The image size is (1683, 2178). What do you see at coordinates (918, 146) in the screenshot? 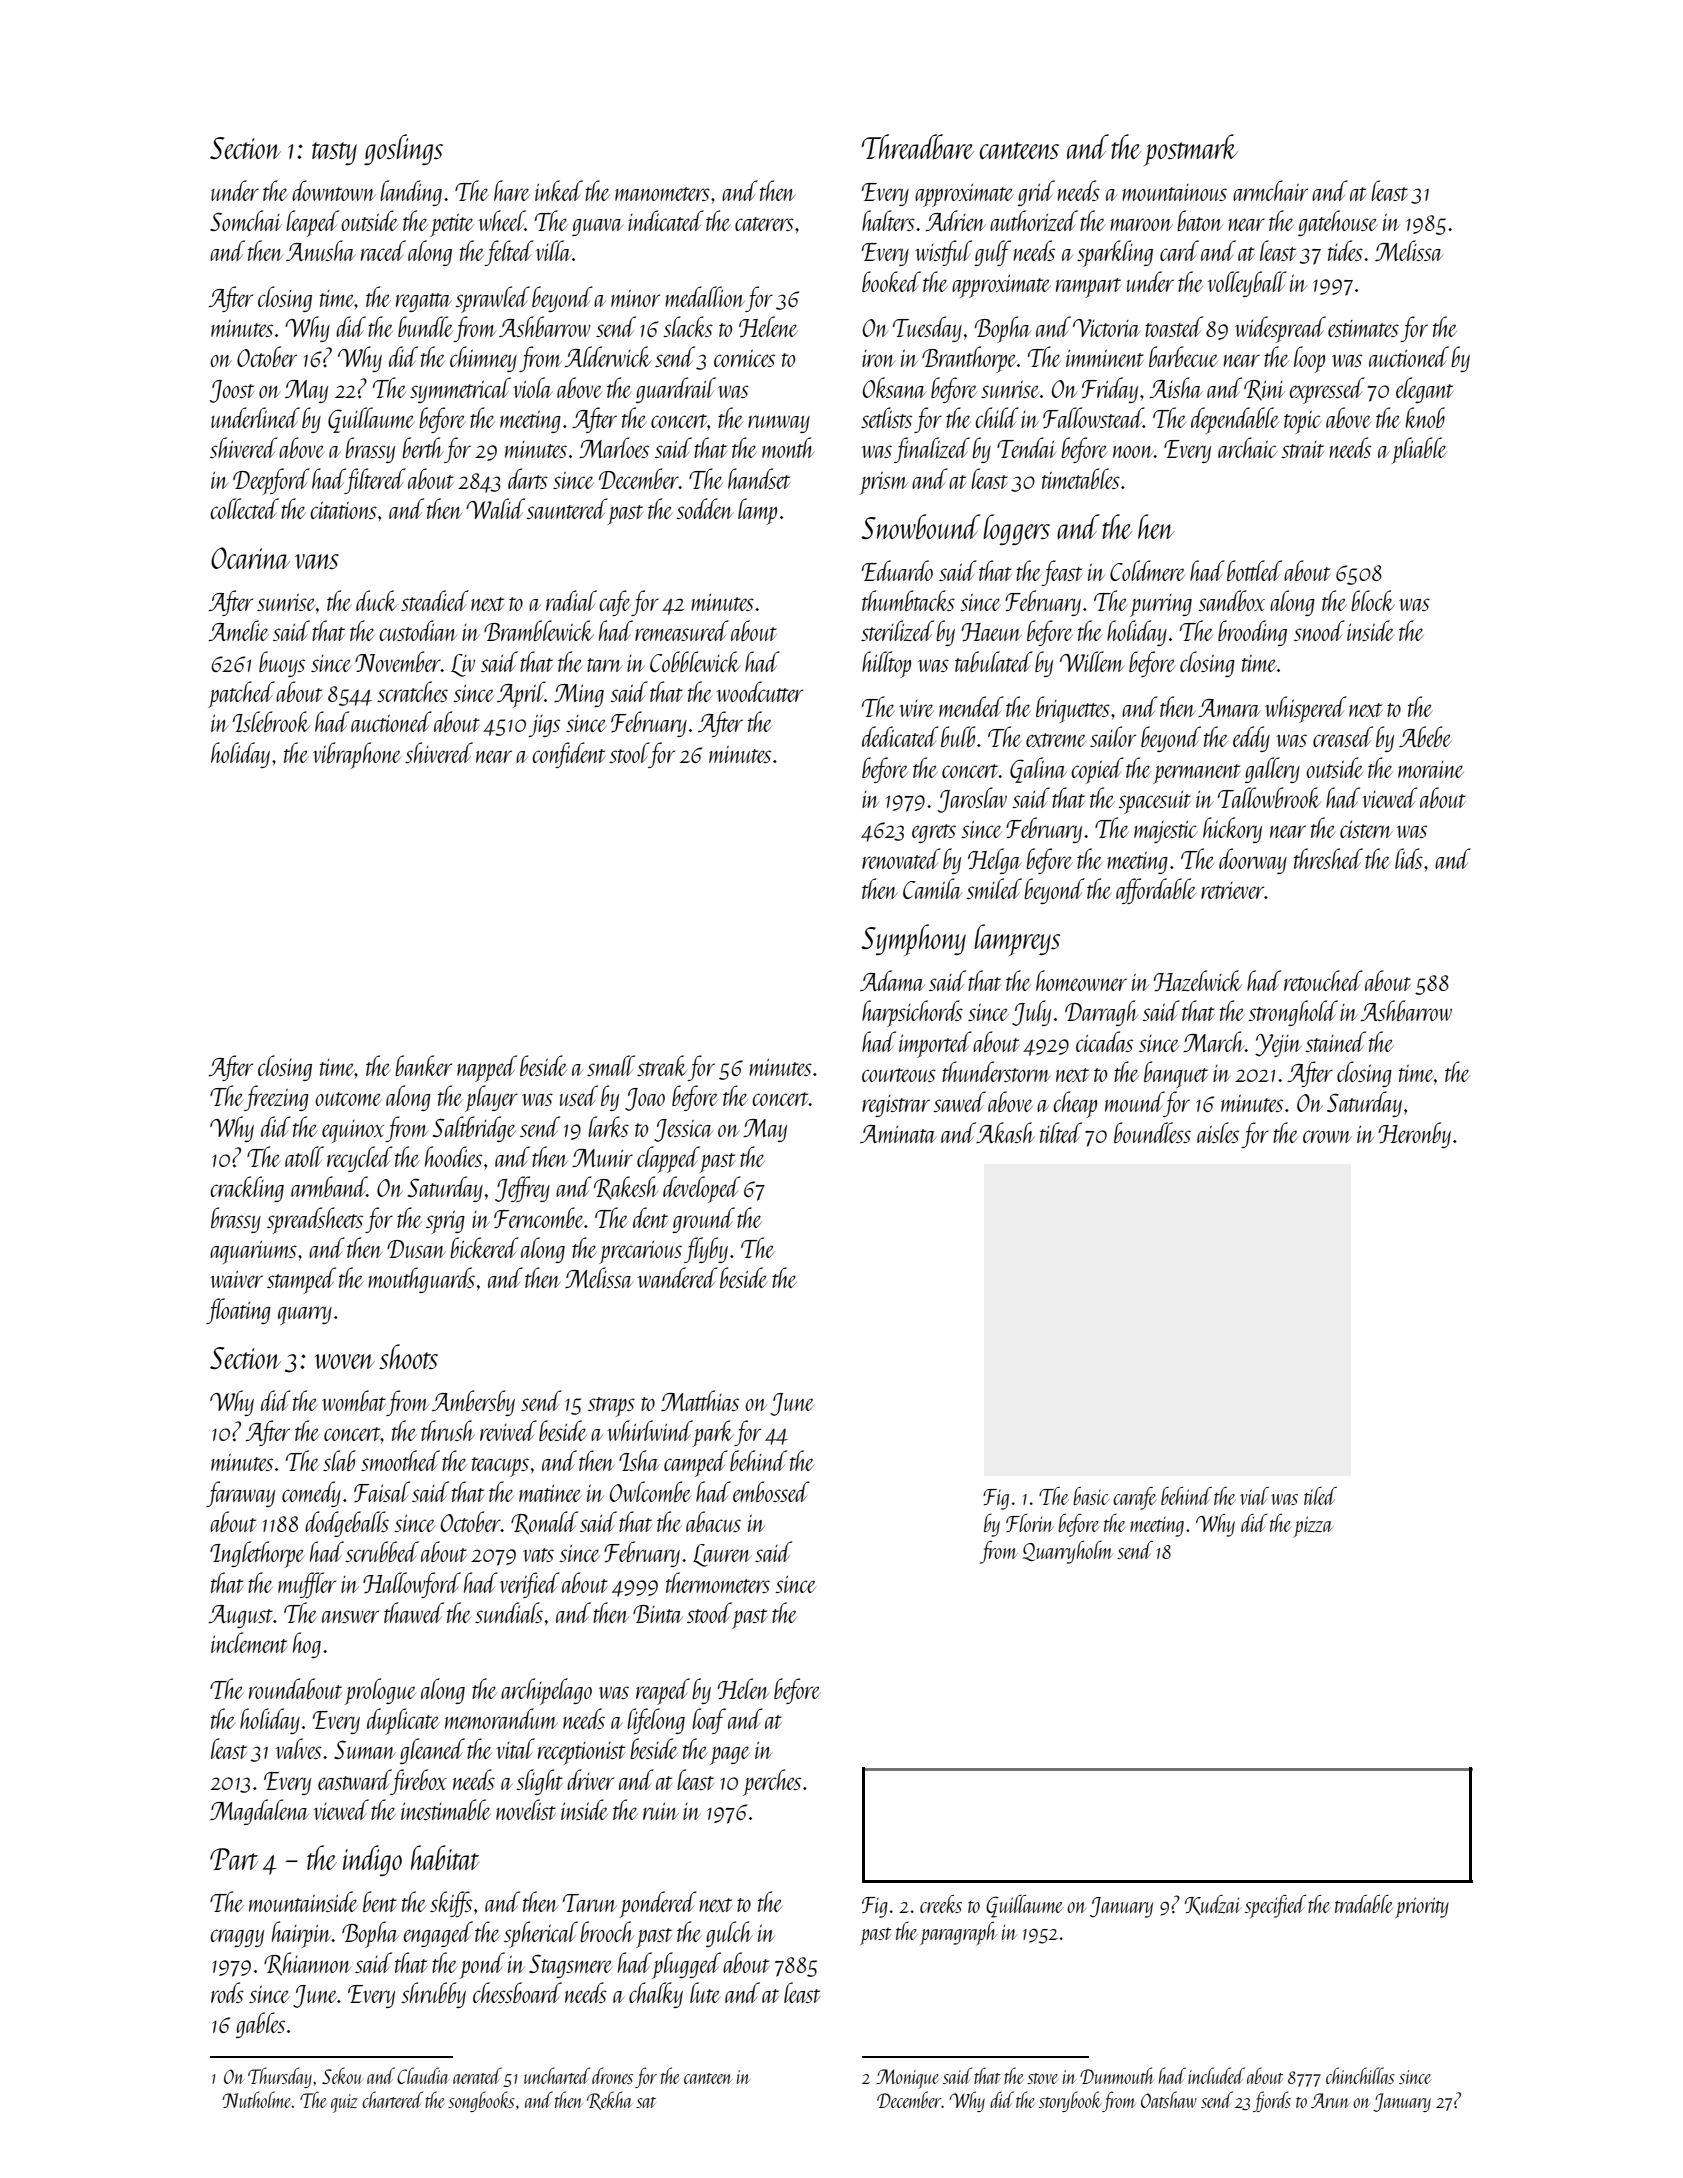
I see `Threadbare` at bounding box center [918, 146].
